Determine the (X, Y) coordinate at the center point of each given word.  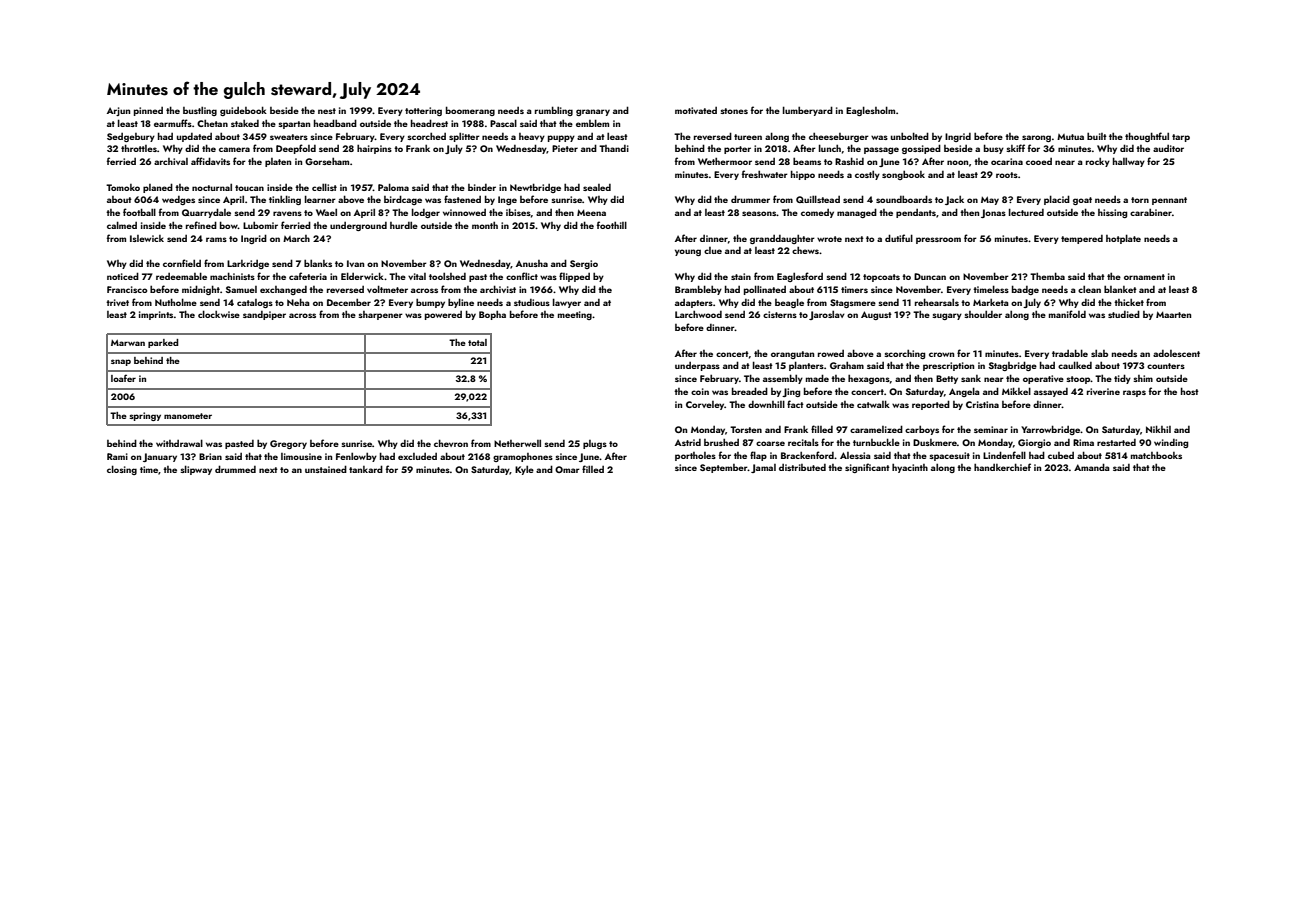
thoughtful (1147, 137)
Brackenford (807, 455)
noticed (123, 276)
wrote (829, 239)
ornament (1144, 277)
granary (593, 112)
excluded (417, 456)
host (1190, 391)
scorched (426, 136)
